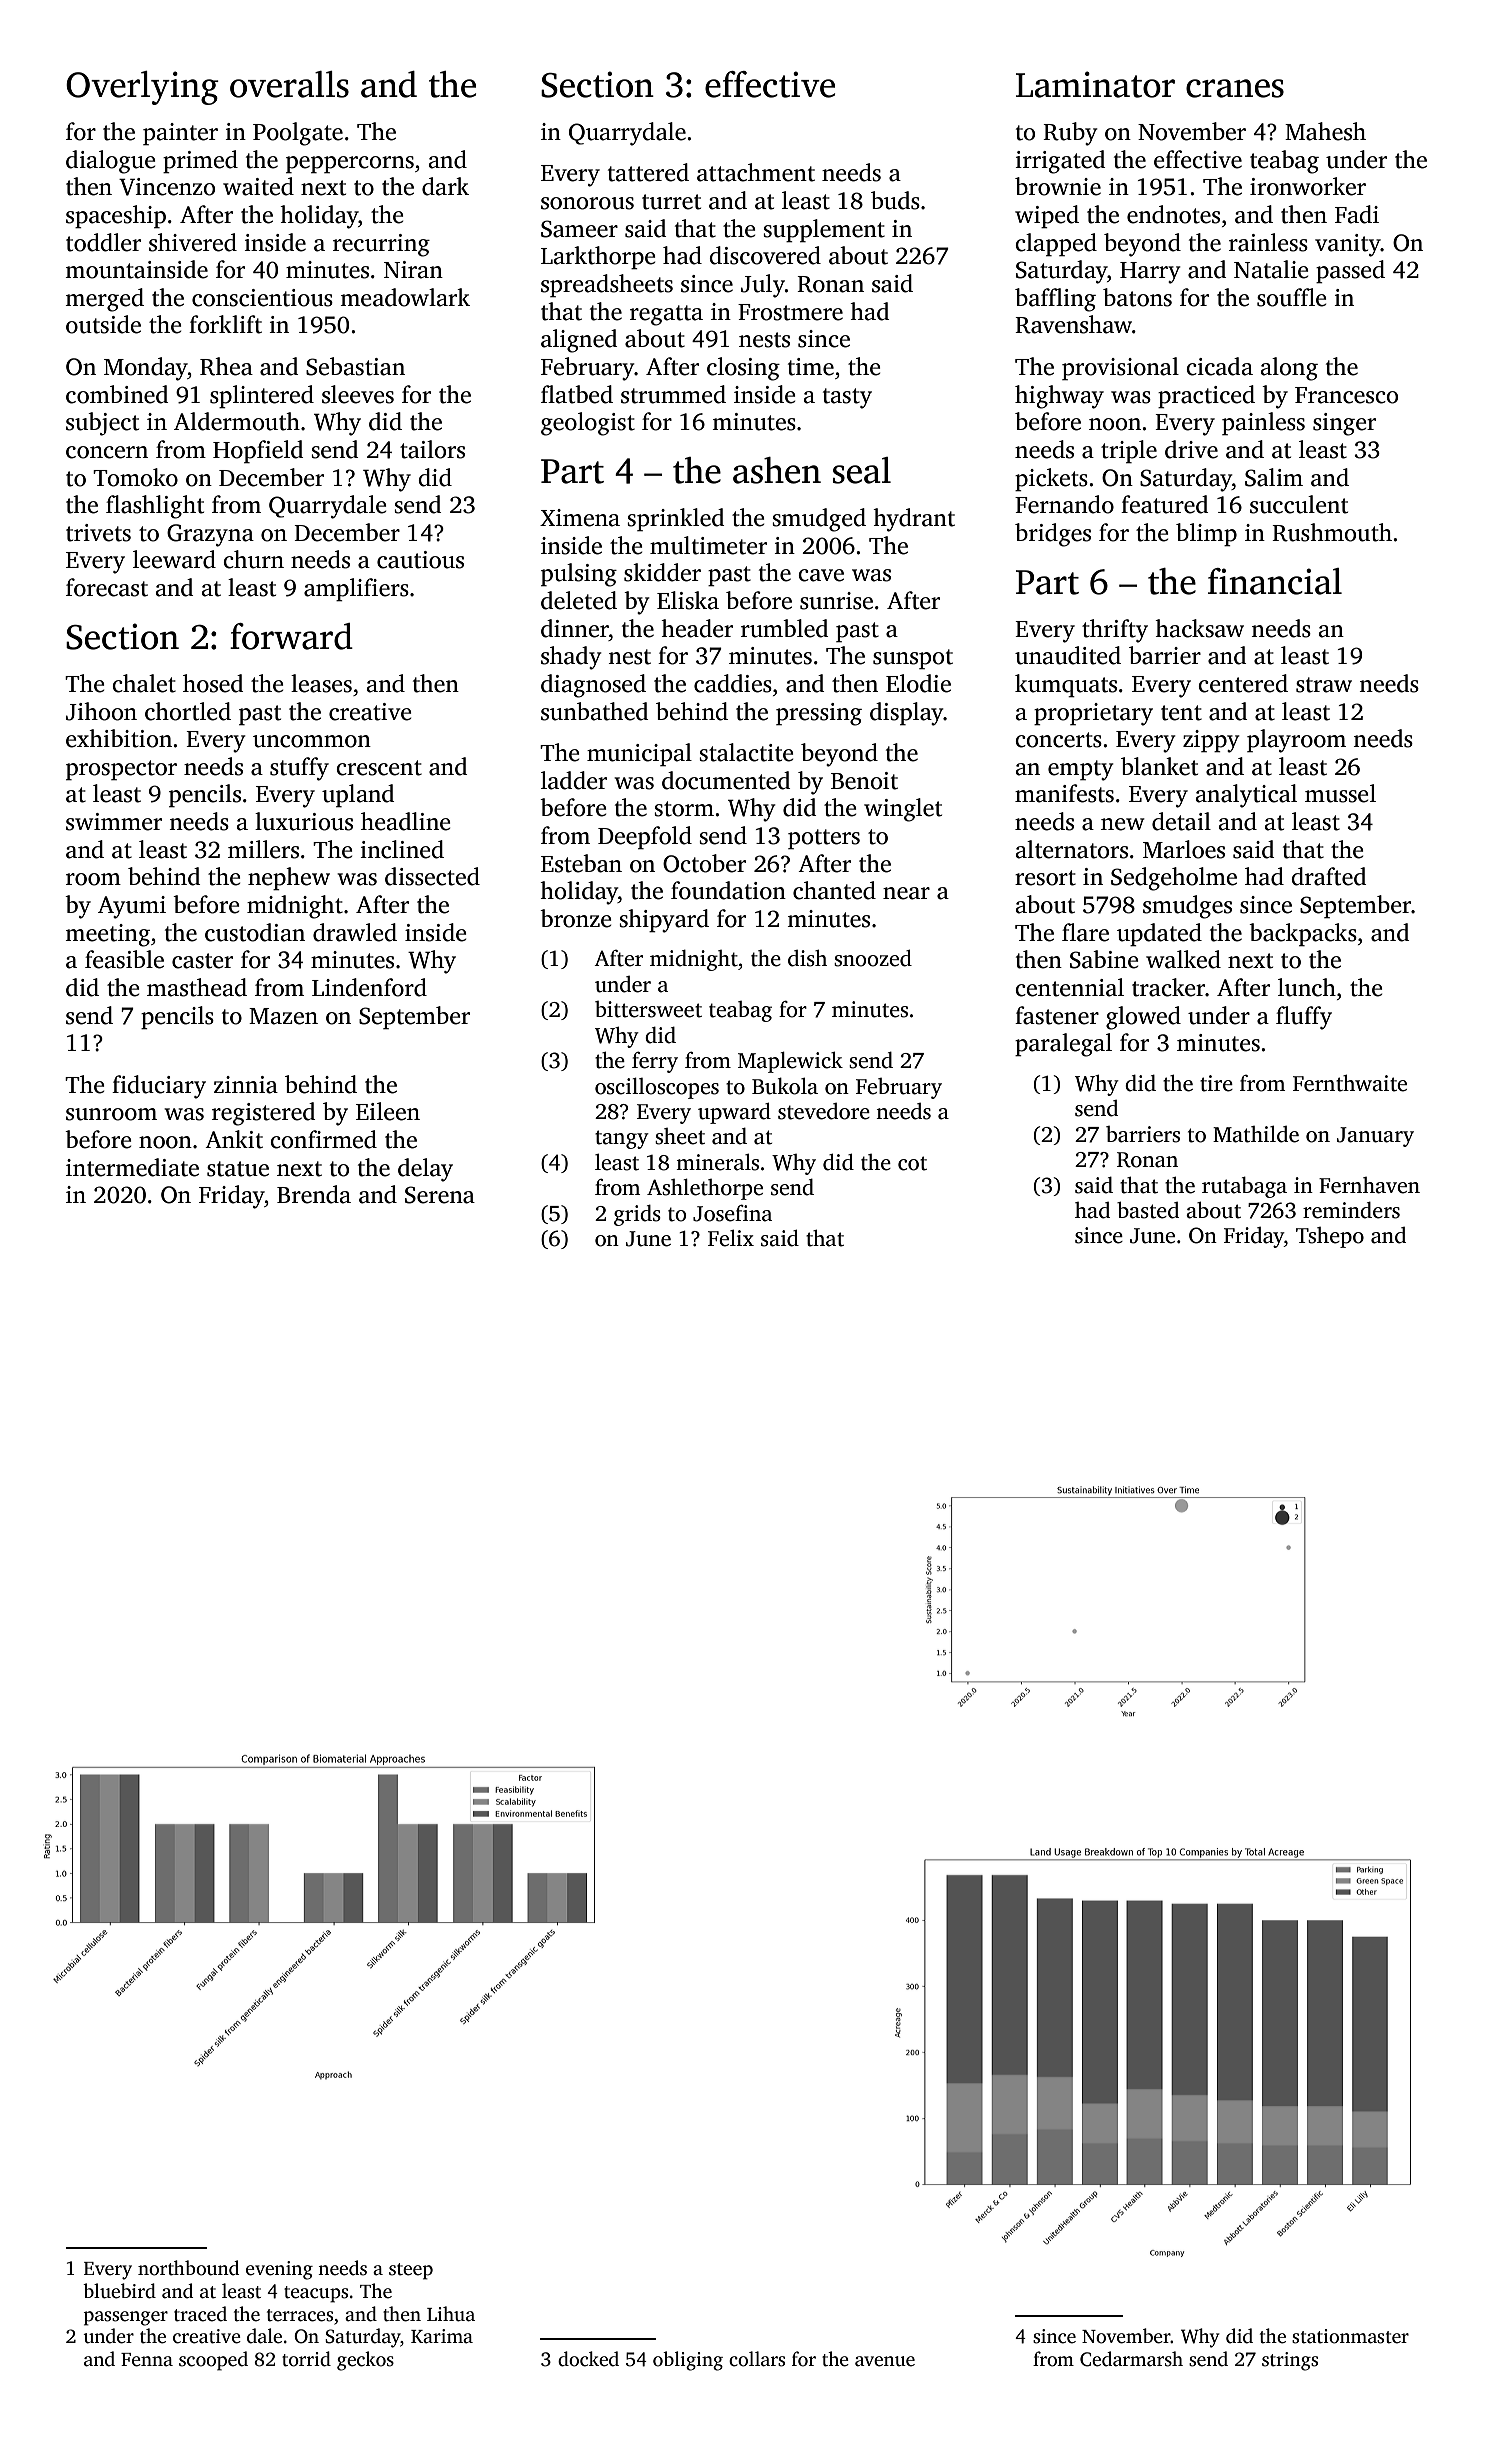 The height and width of the document is (2464, 1496). Describe the element at coordinates (906, 893) in the document. I see `near` at that location.
